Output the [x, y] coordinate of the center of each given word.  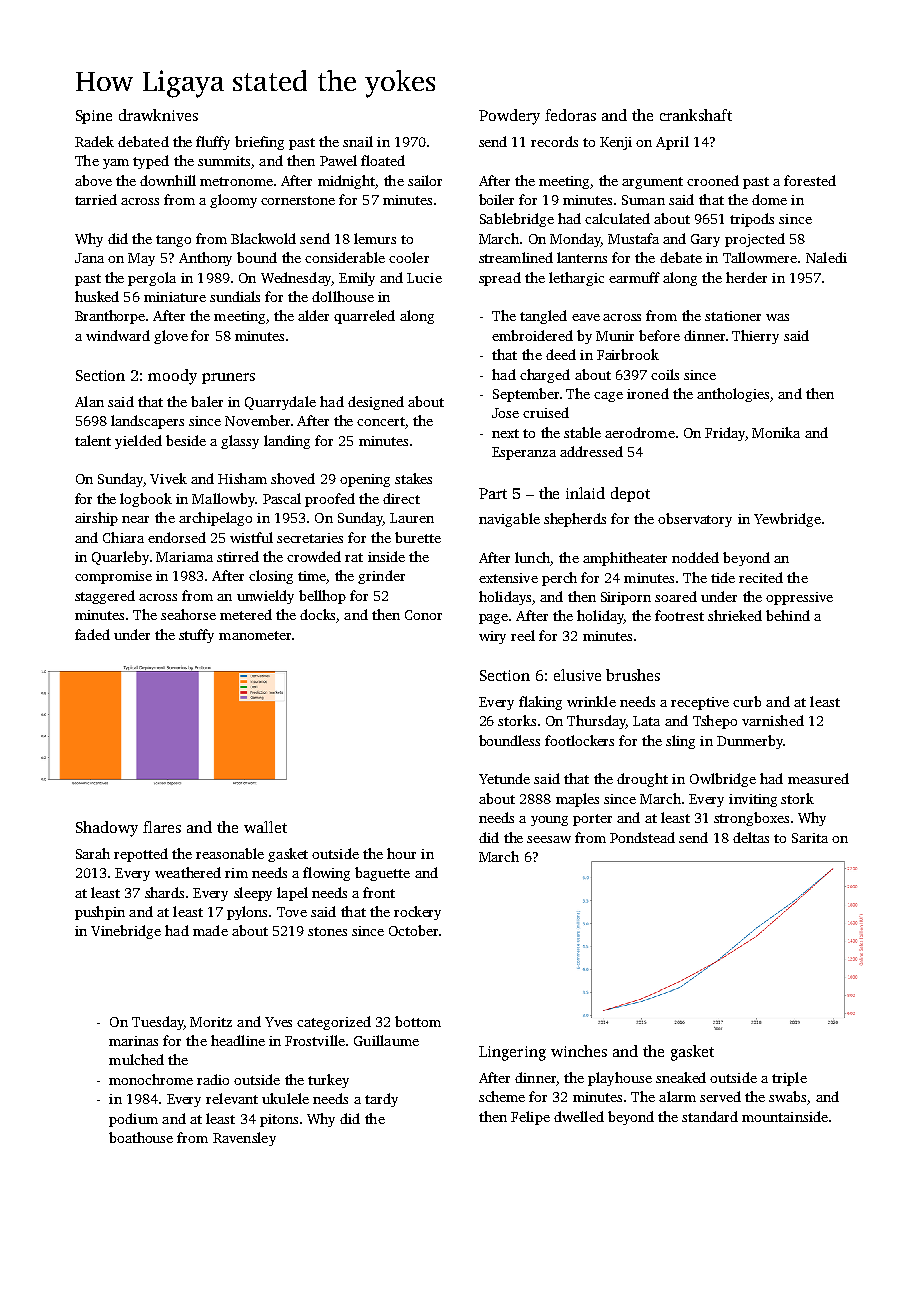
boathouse [141, 1137]
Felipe [530, 1118]
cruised [546, 412]
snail [358, 141]
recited [761, 577]
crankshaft [696, 115]
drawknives [158, 115]
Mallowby [223, 500]
